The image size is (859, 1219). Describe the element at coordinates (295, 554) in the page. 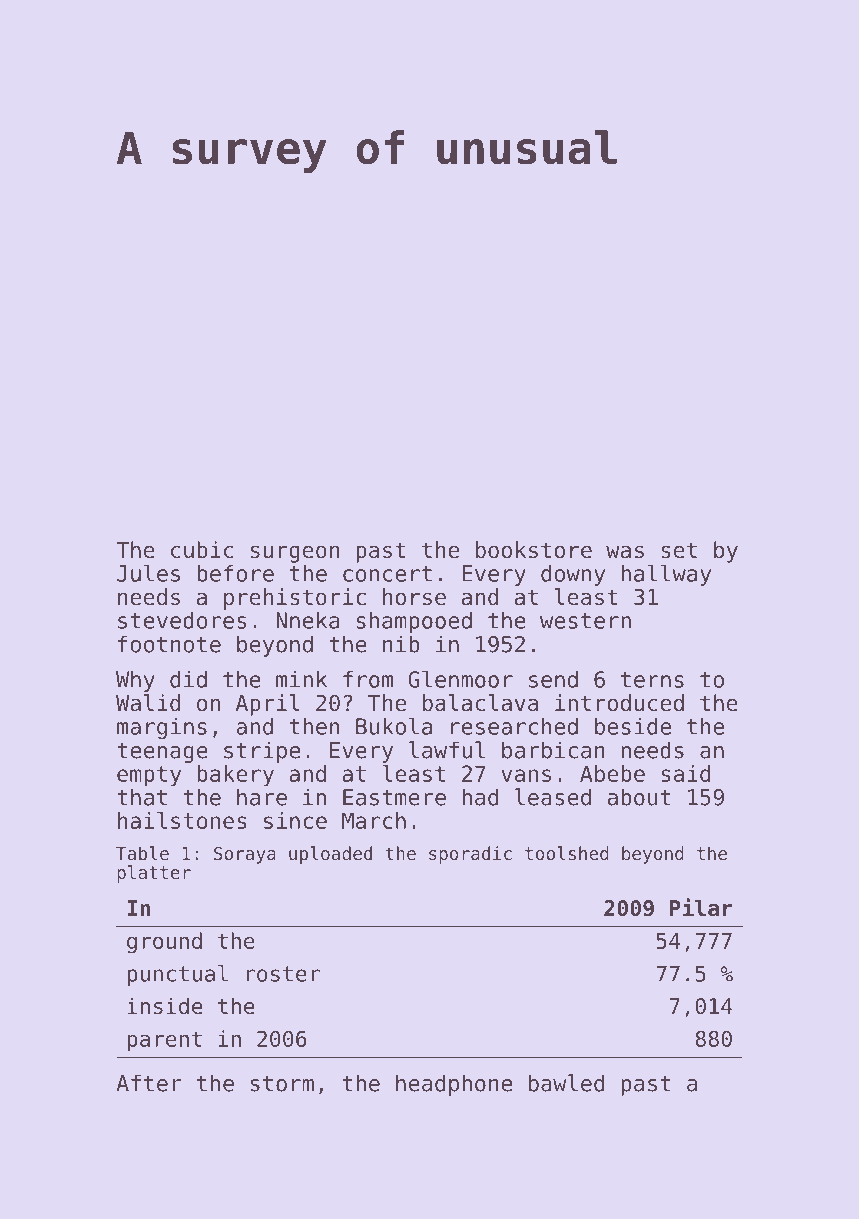

I see `surgeon` at that location.
